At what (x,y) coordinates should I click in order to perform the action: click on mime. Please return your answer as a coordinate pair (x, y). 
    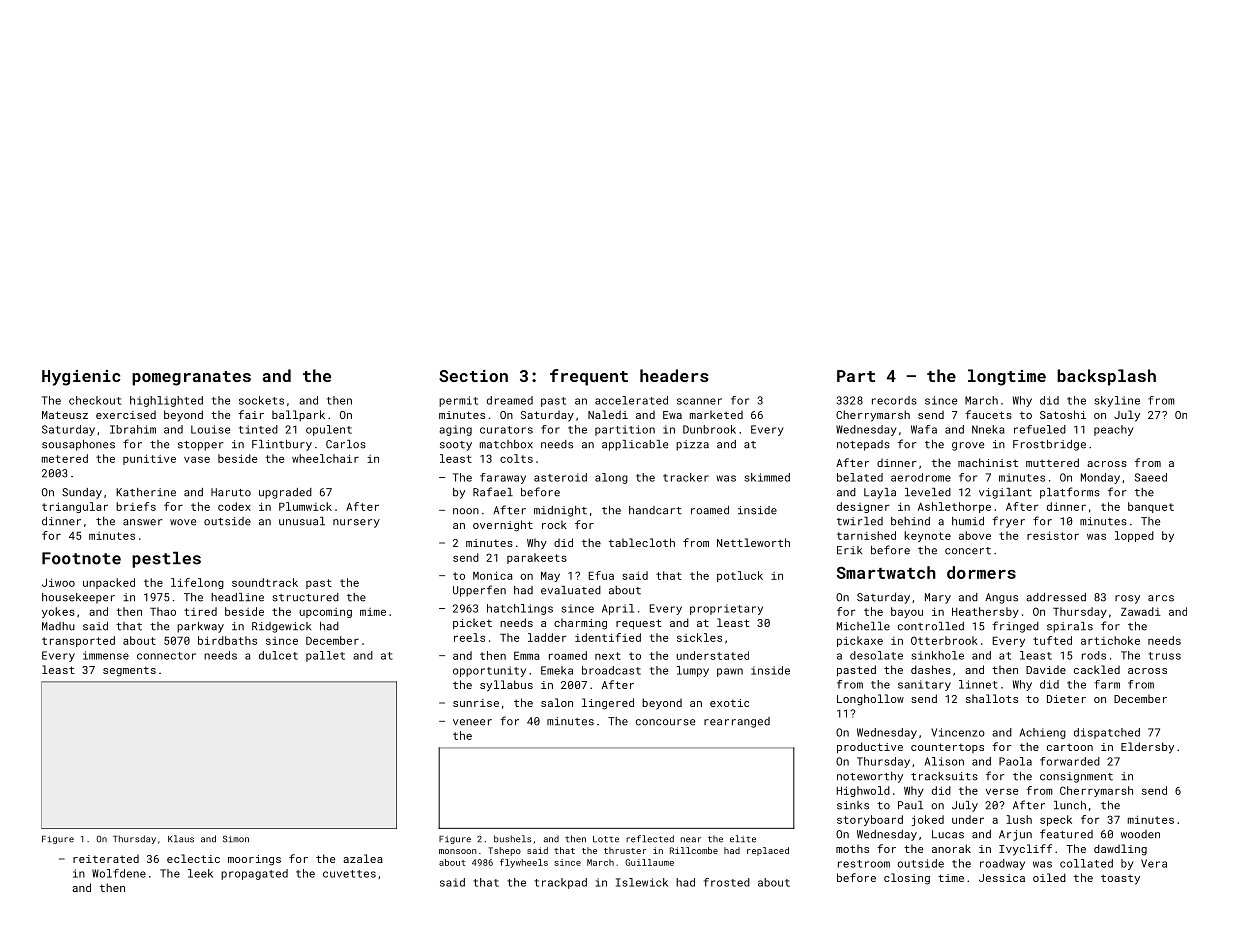
    Looking at the image, I should click on (373, 612).
